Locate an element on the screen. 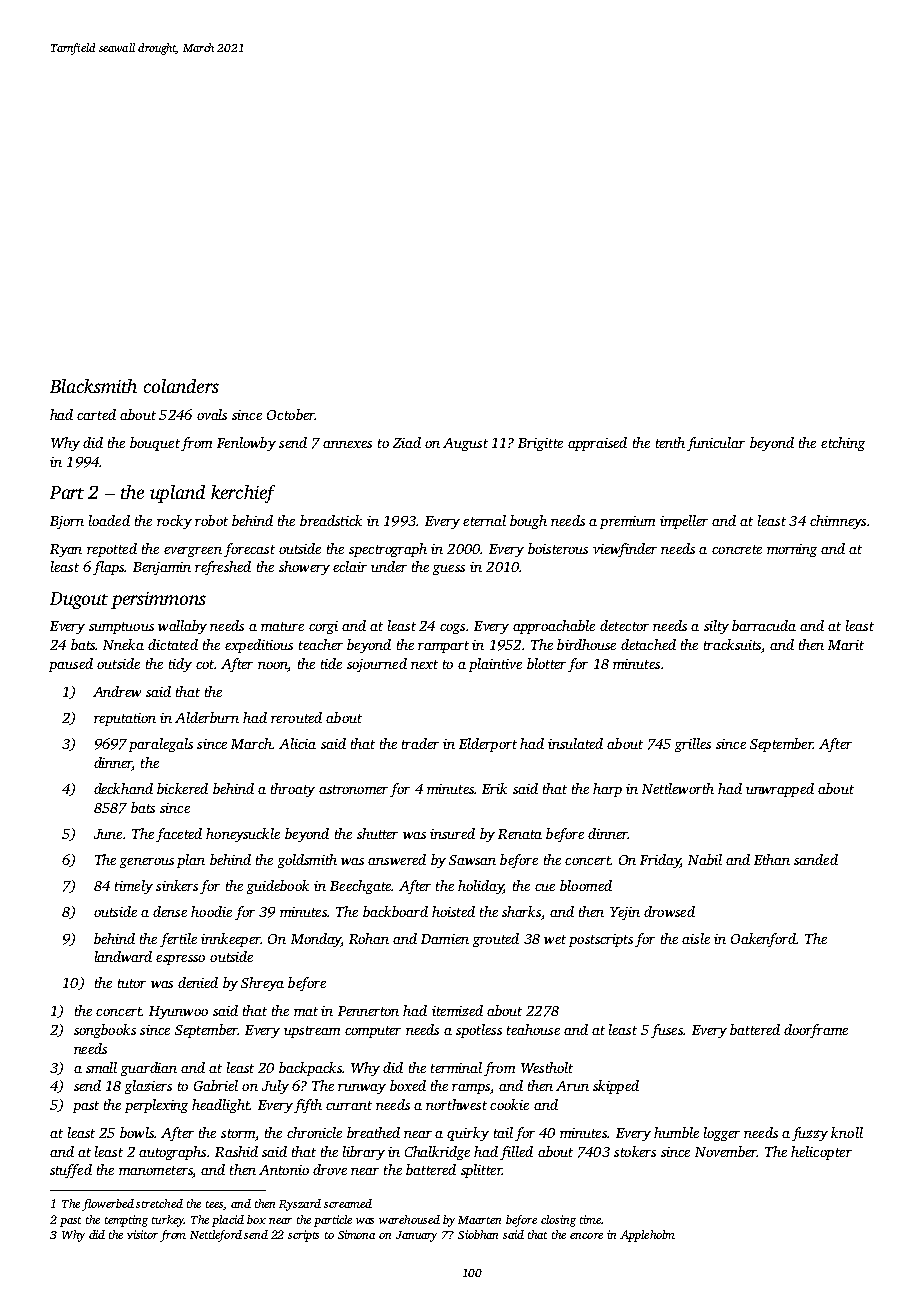 The width and height of the screenshot is (924, 1314). unwrapped is located at coordinates (780, 790).
